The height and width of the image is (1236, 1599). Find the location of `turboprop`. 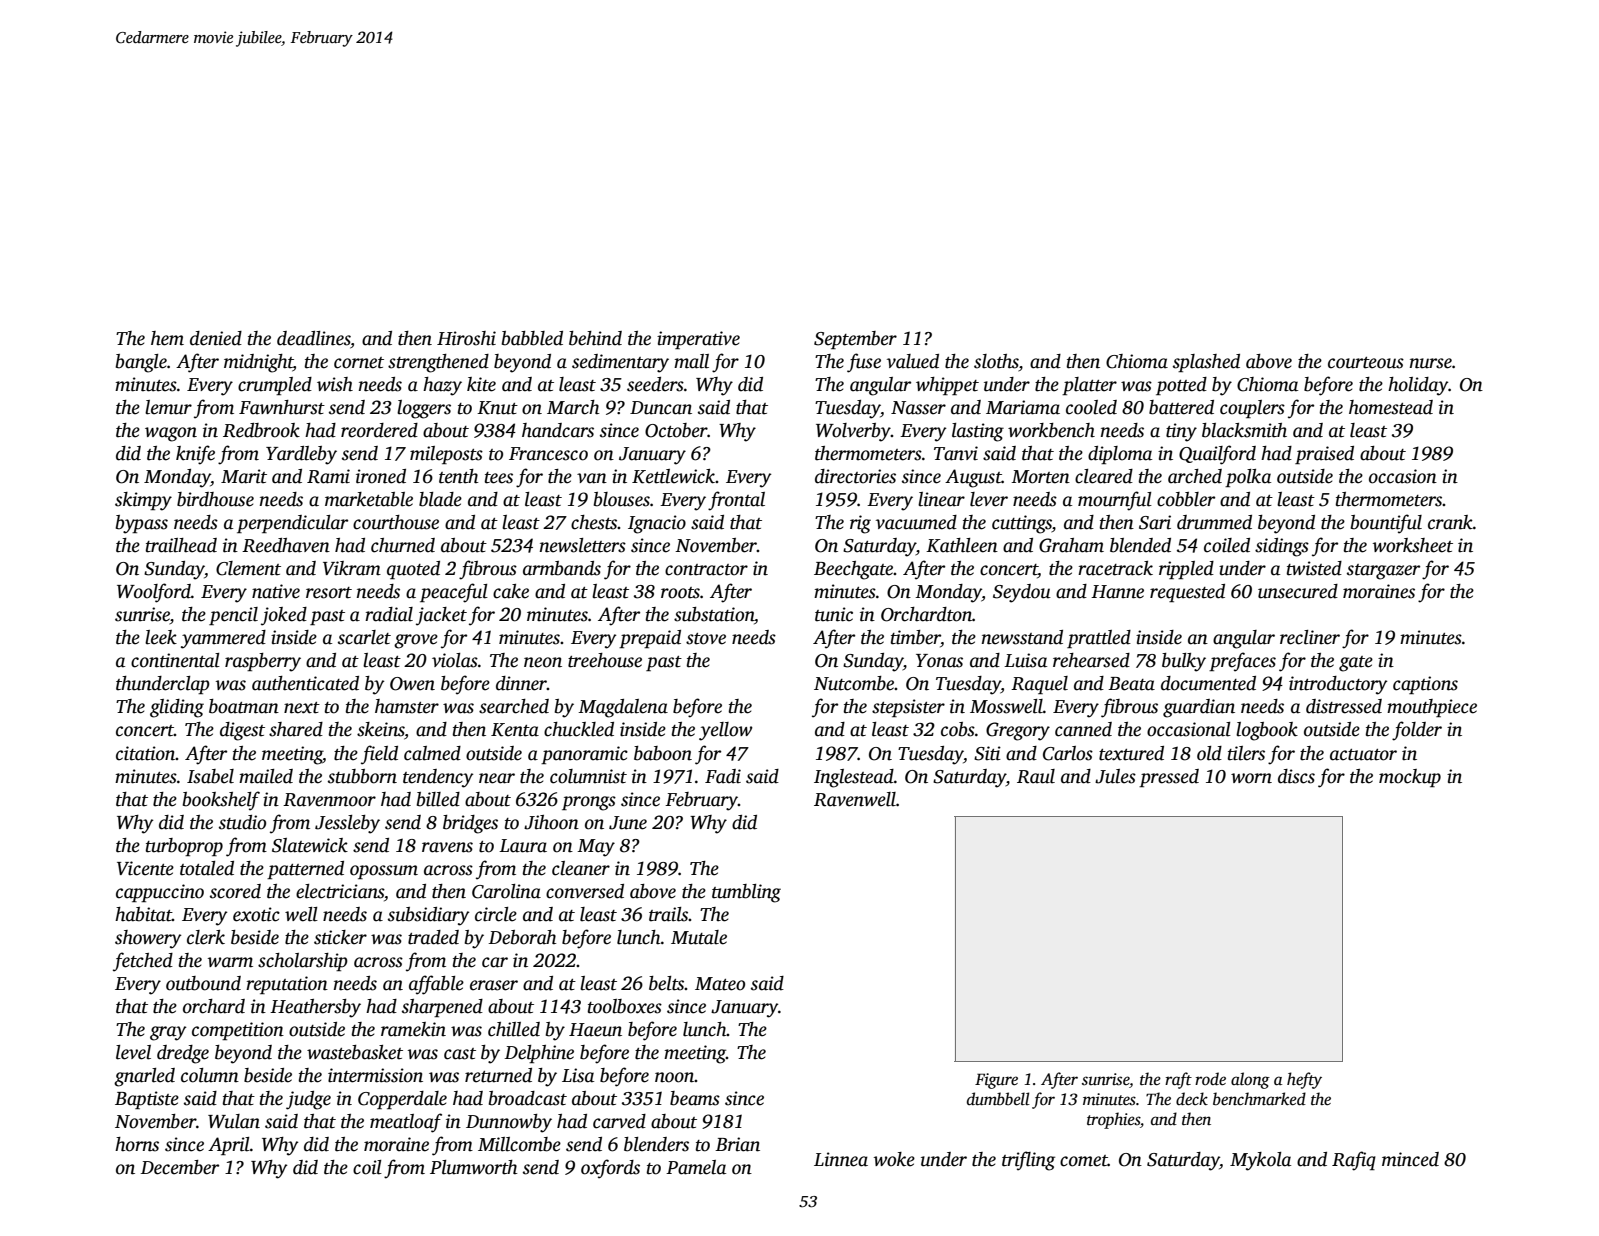

turboprop is located at coordinates (184, 847).
